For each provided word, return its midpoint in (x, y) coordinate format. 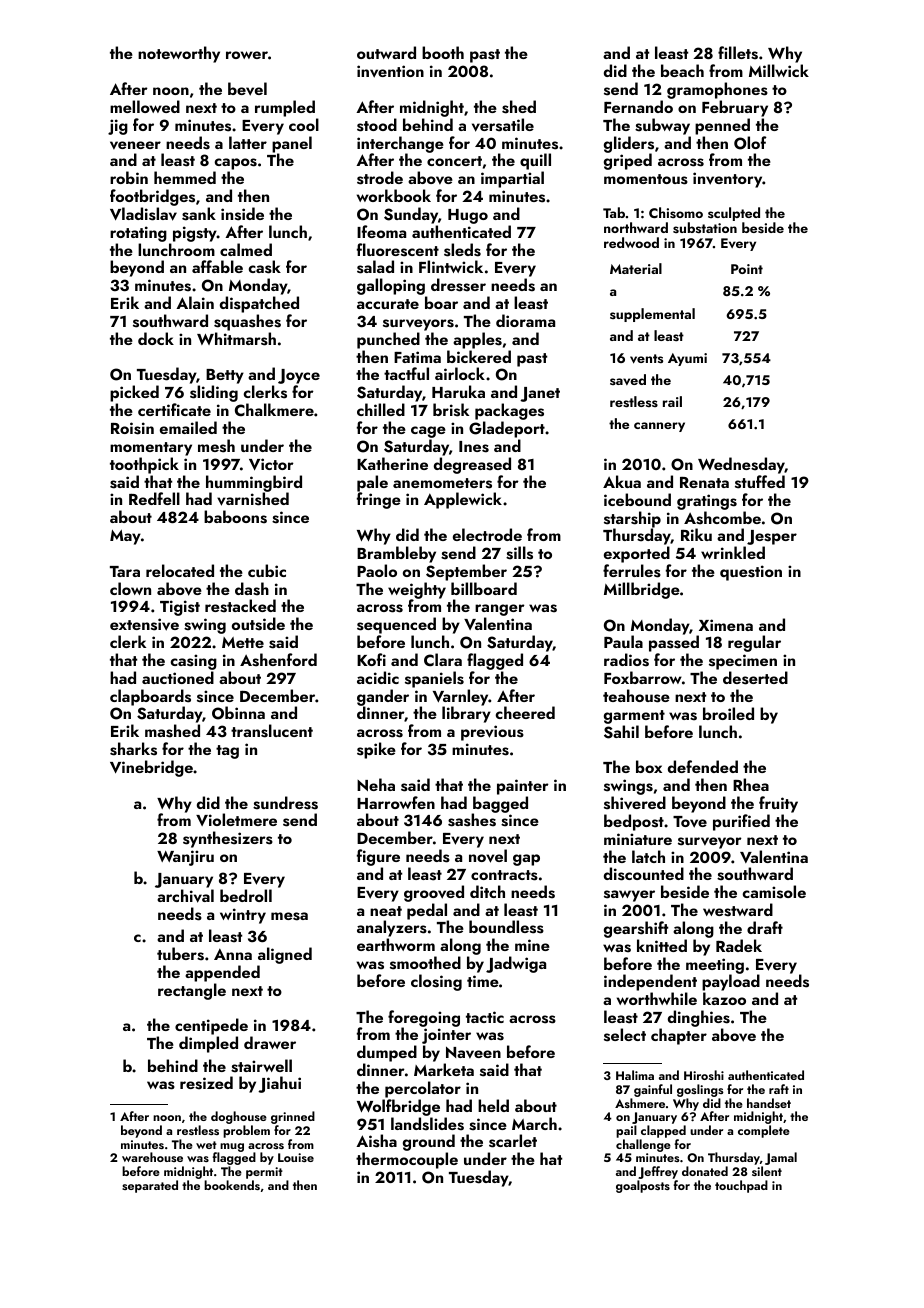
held (493, 1105)
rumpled (285, 108)
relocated (180, 570)
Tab (614, 212)
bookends (232, 1185)
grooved (434, 893)
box (649, 766)
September (466, 572)
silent (767, 1171)
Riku (696, 534)
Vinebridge (151, 768)
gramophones (717, 90)
